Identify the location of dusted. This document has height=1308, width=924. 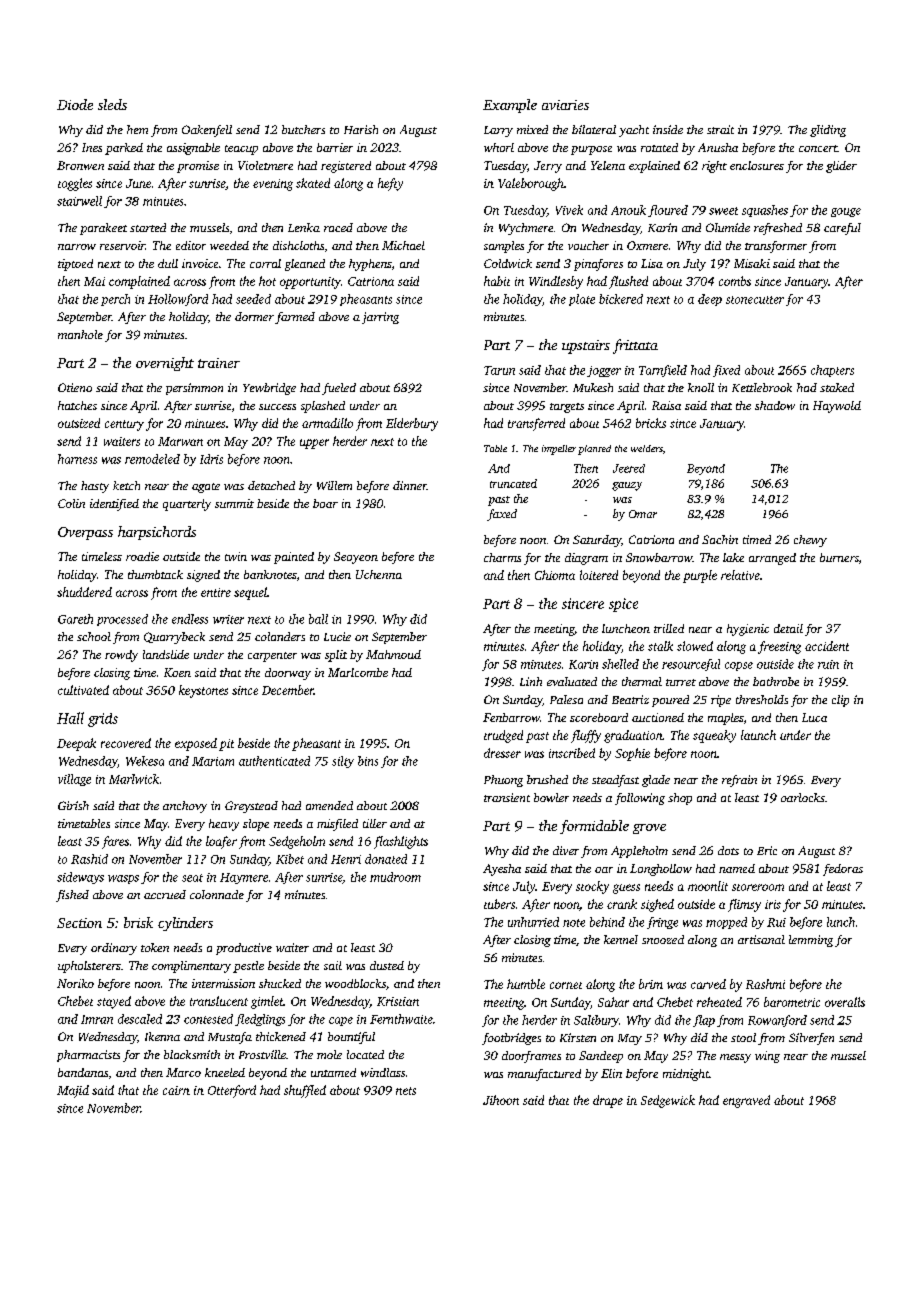
(387, 965).
